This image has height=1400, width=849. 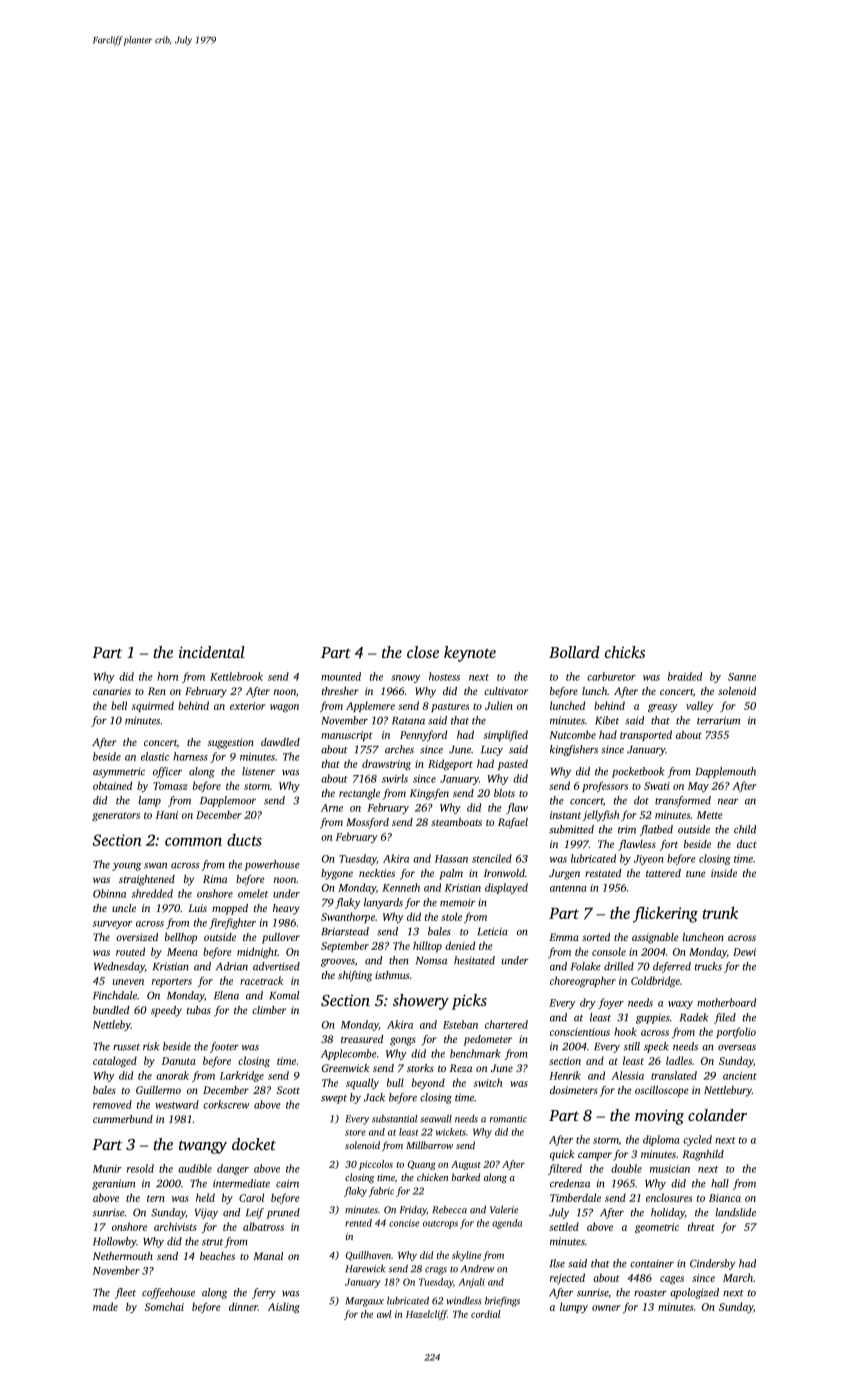 I want to click on routed, so click(x=130, y=951).
